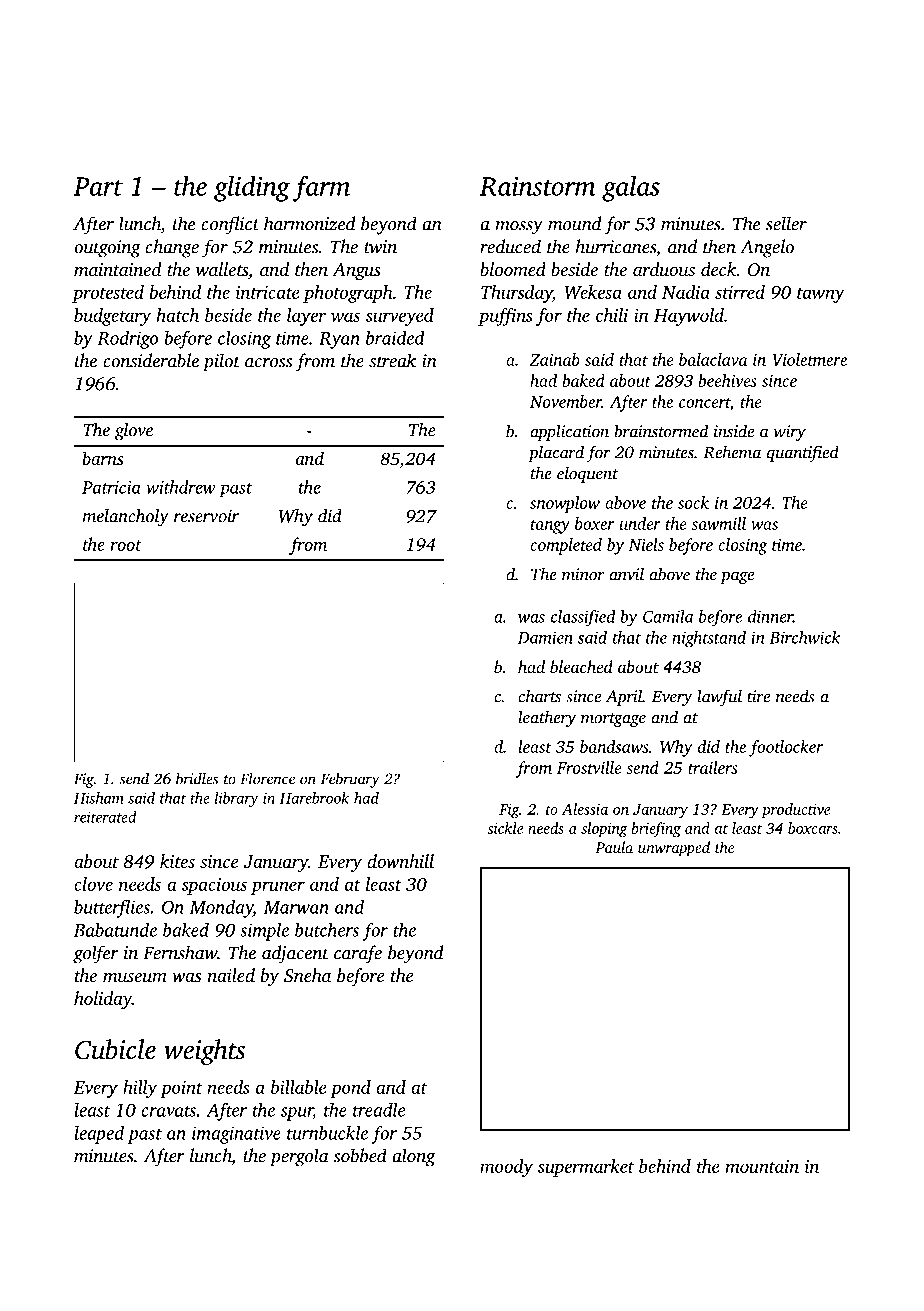  Describe the element at coordinates (589, 767) in the screenshot. I see `Frostville` at that location.
